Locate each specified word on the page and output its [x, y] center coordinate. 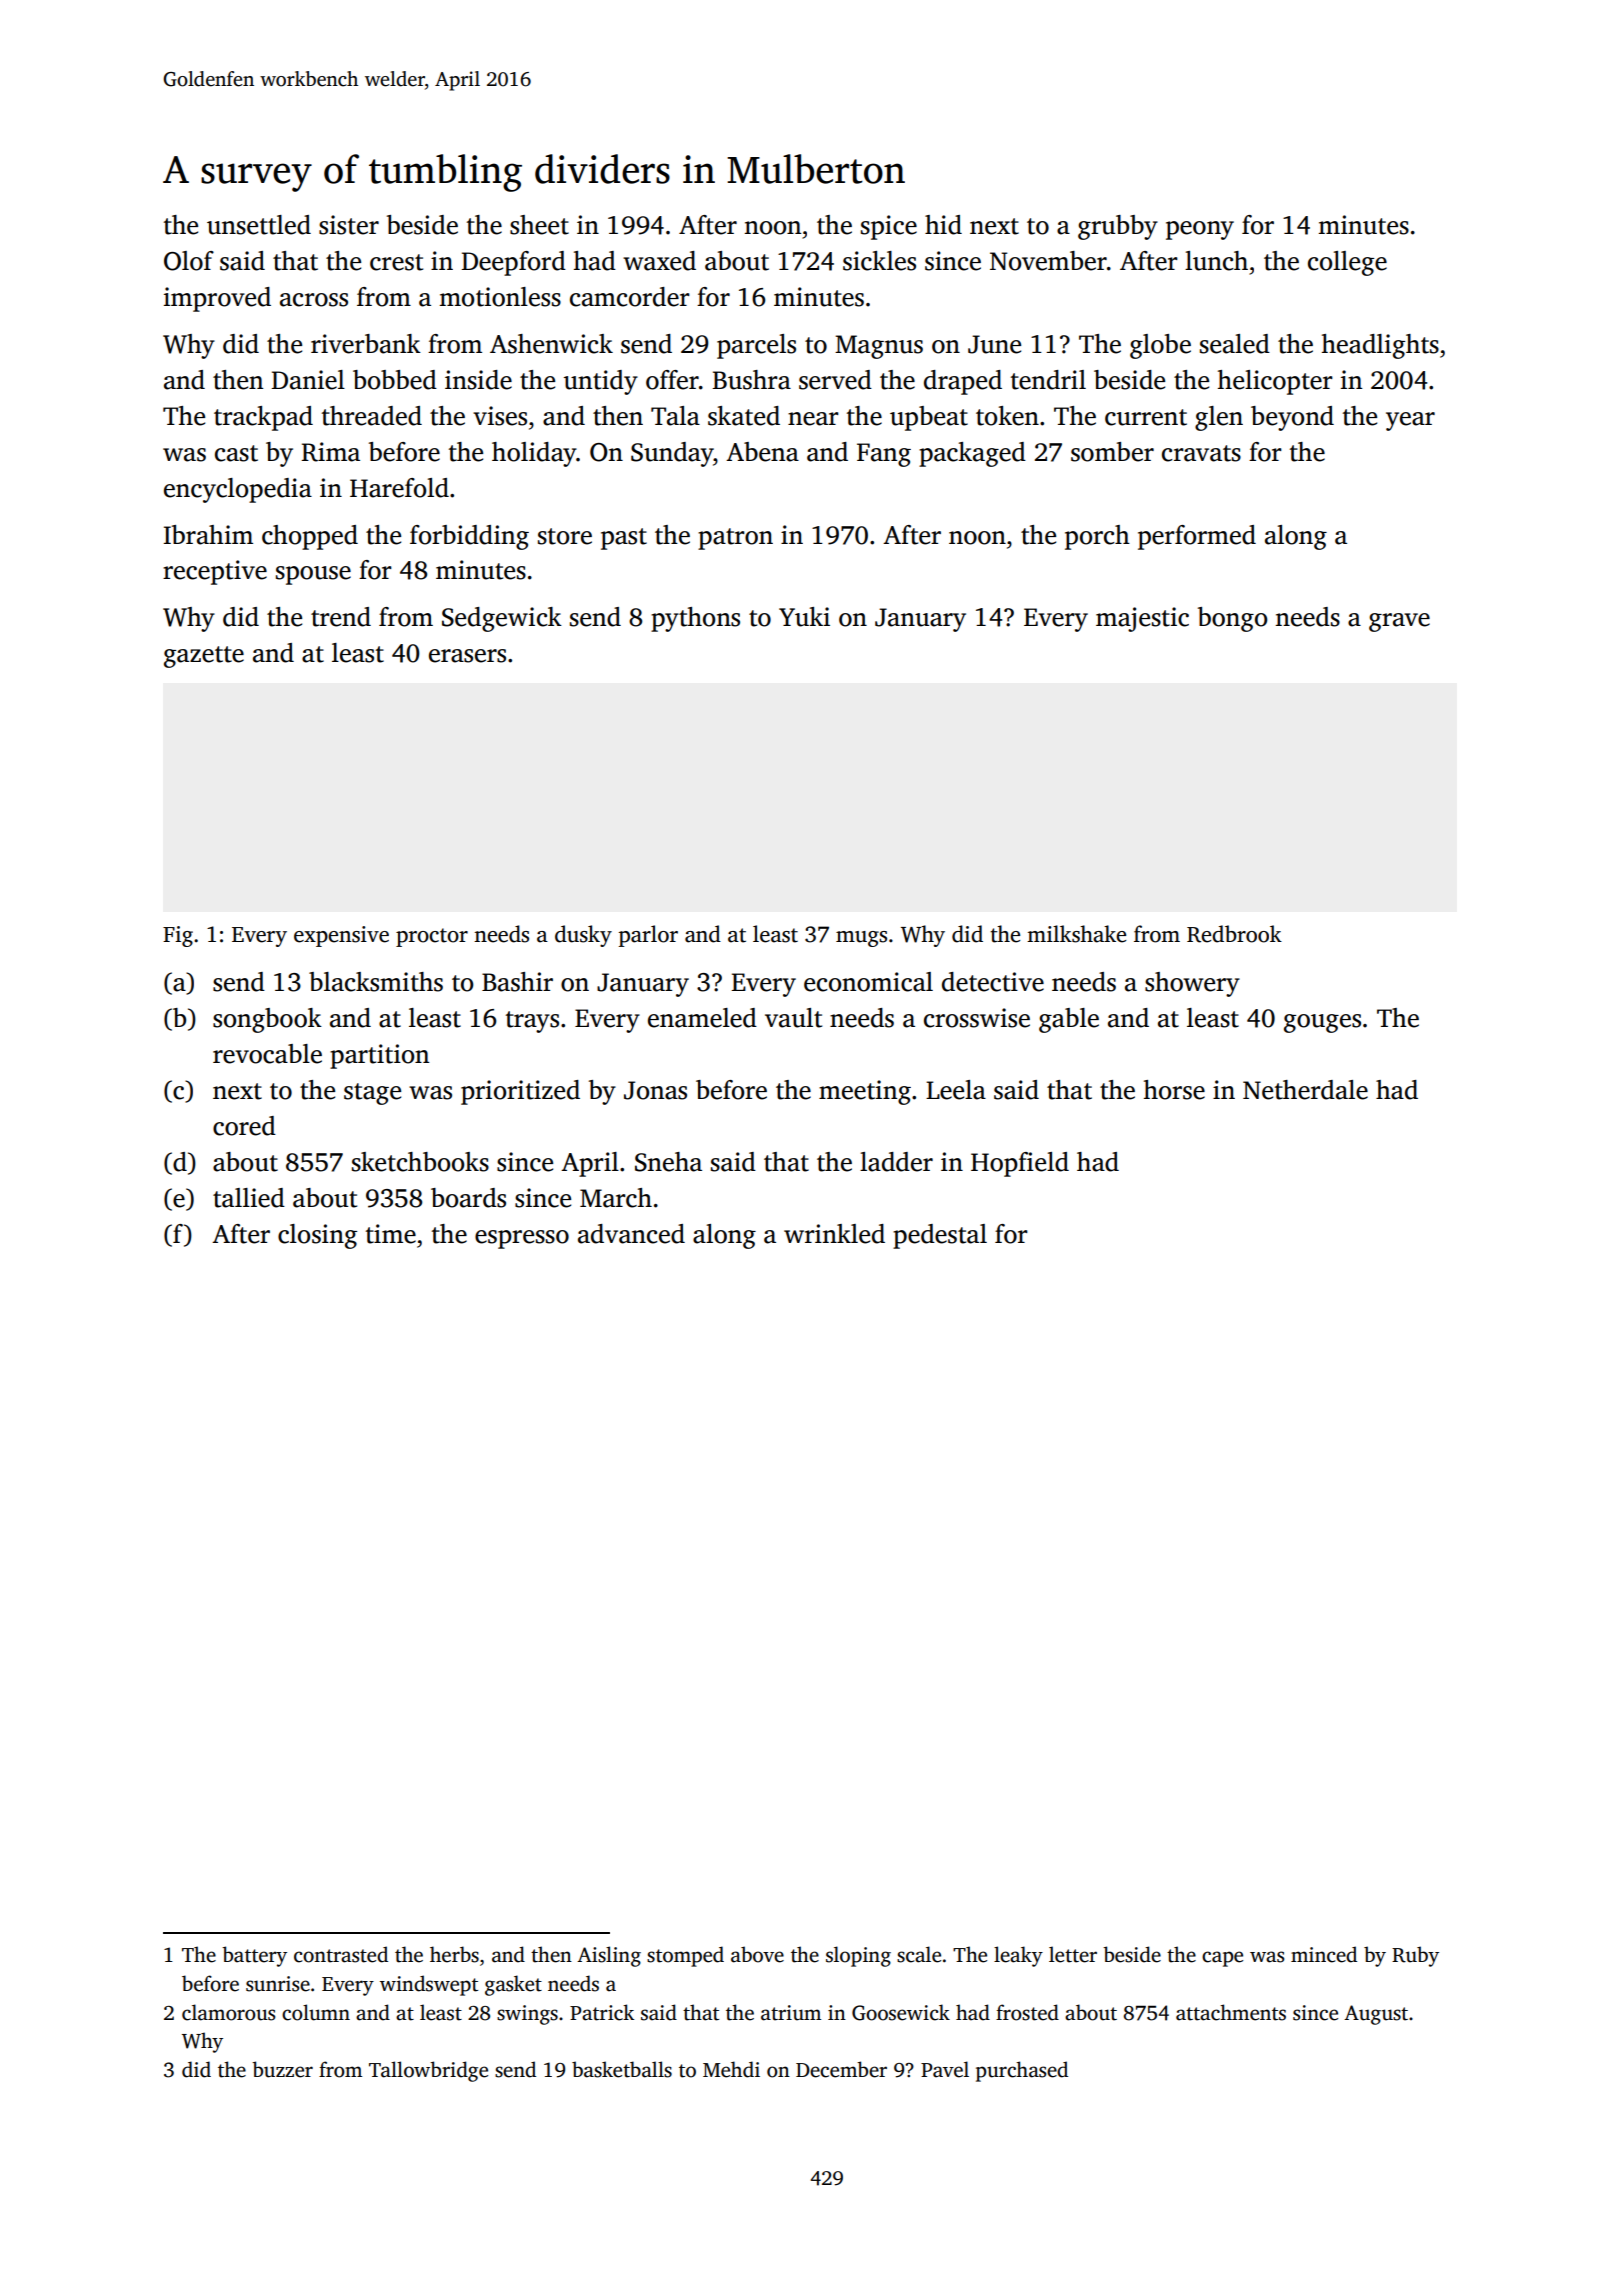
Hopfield [1020, 1164]
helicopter [1275, 382]
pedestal [940, 1236]
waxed [659, 261]
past [624, 539]
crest [396, 262]
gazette [204, 657]
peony [1200, 230]
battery [254, 1956]
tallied [249, 1198]
